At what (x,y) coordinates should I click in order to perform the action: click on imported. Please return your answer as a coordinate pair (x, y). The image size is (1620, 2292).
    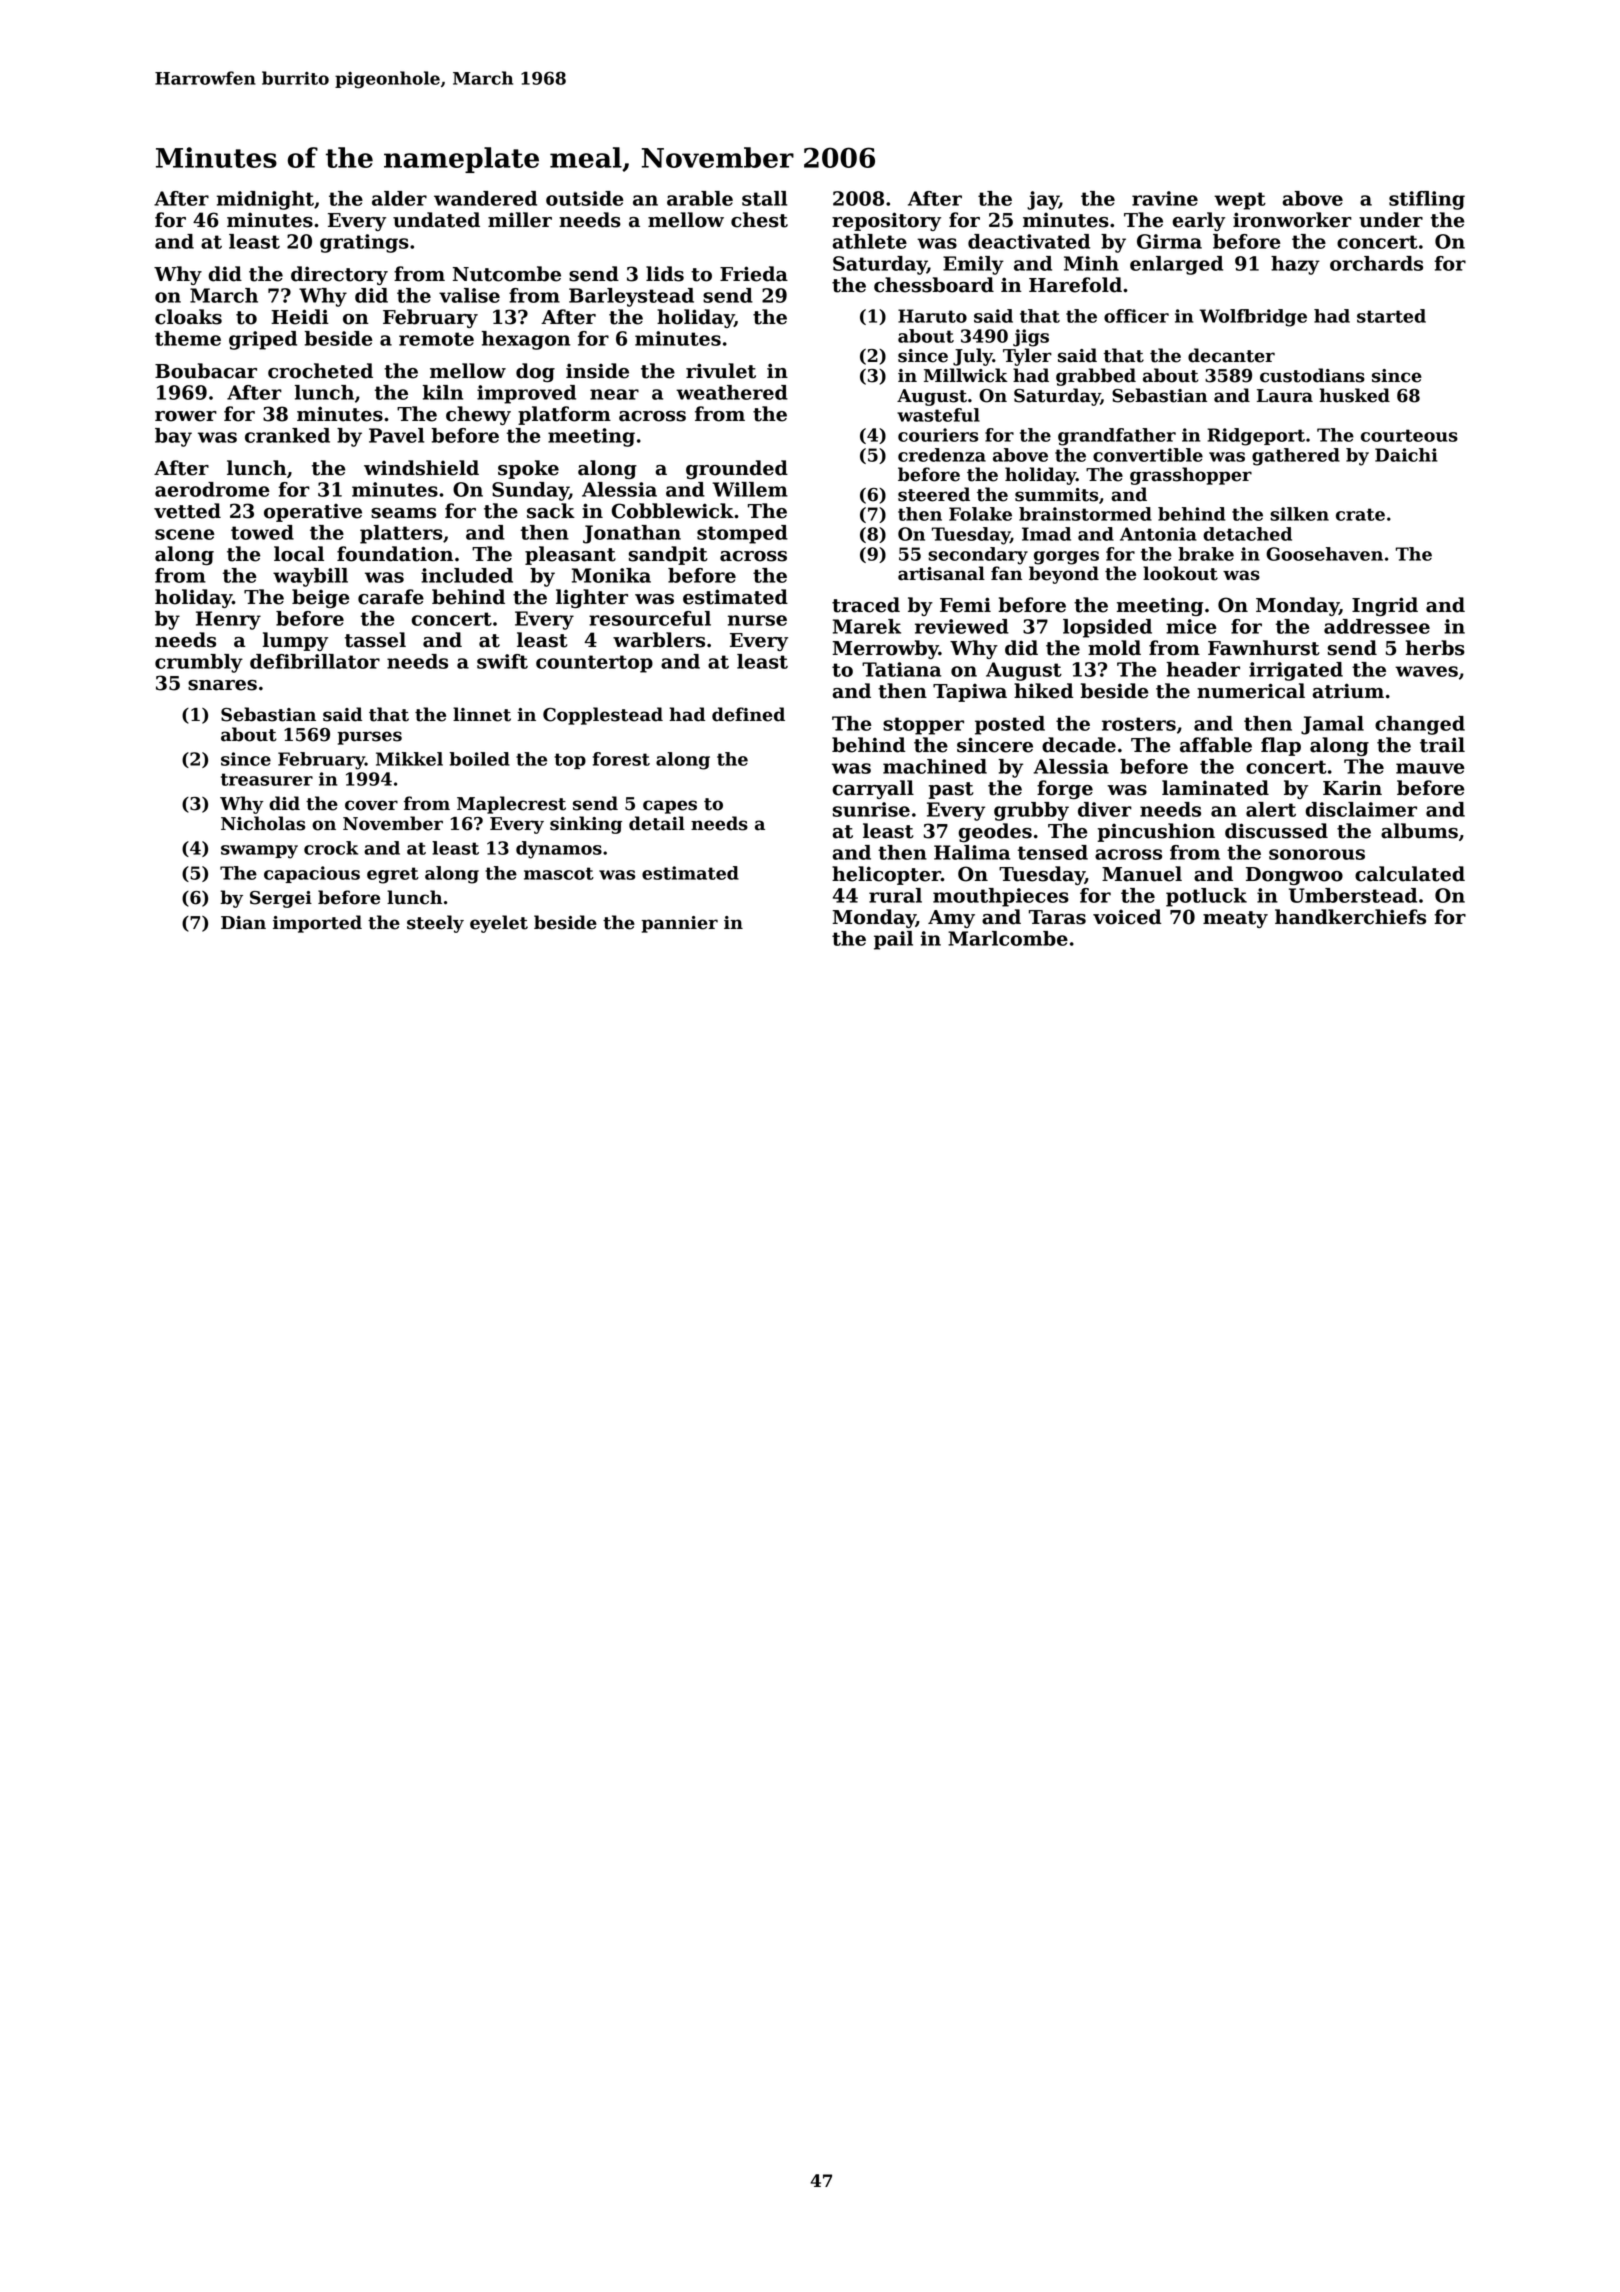
    Looking at the image, I should click on (317, 924).
